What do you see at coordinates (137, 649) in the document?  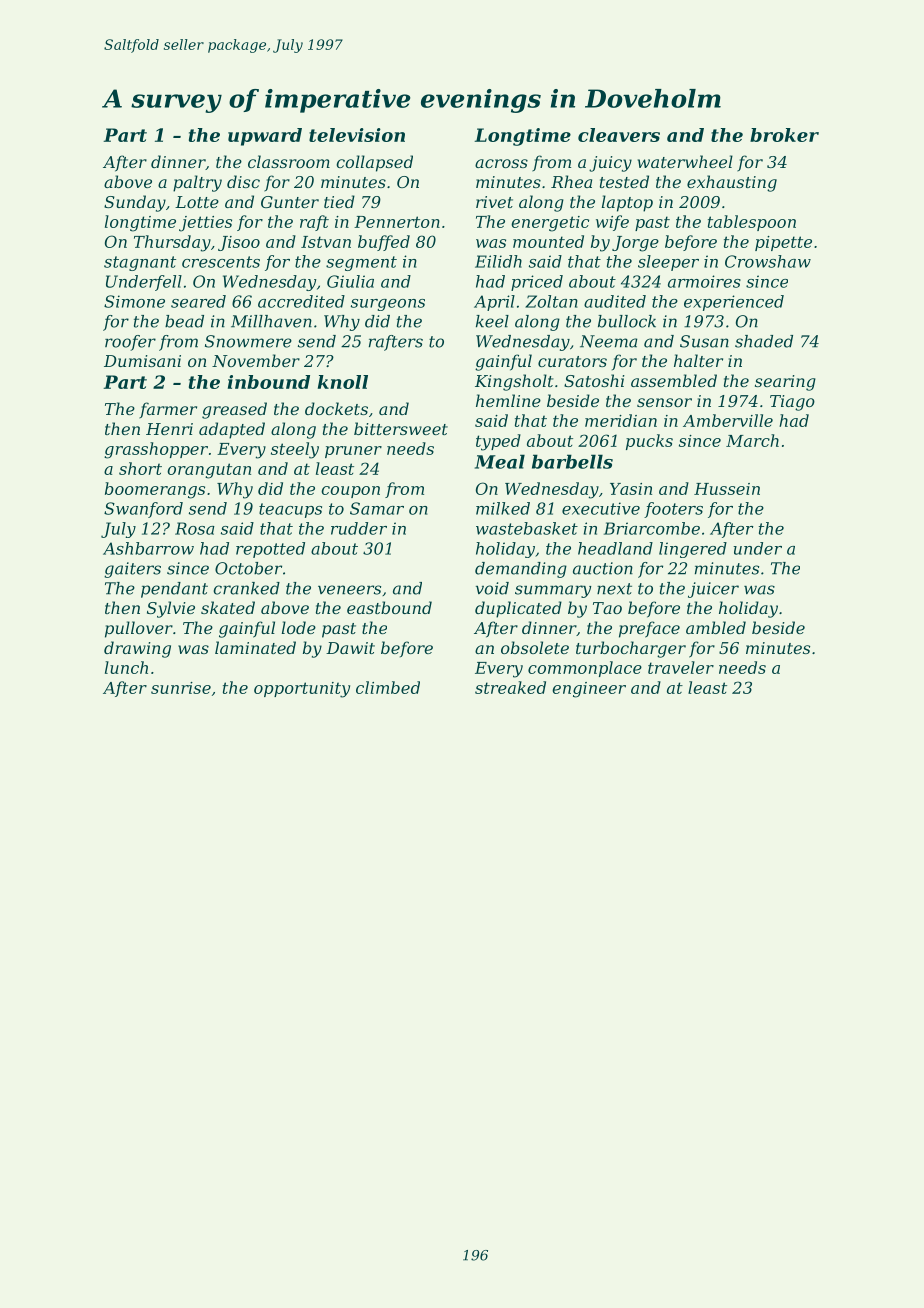 I see `drawing` at bounding box center [137, 649].
